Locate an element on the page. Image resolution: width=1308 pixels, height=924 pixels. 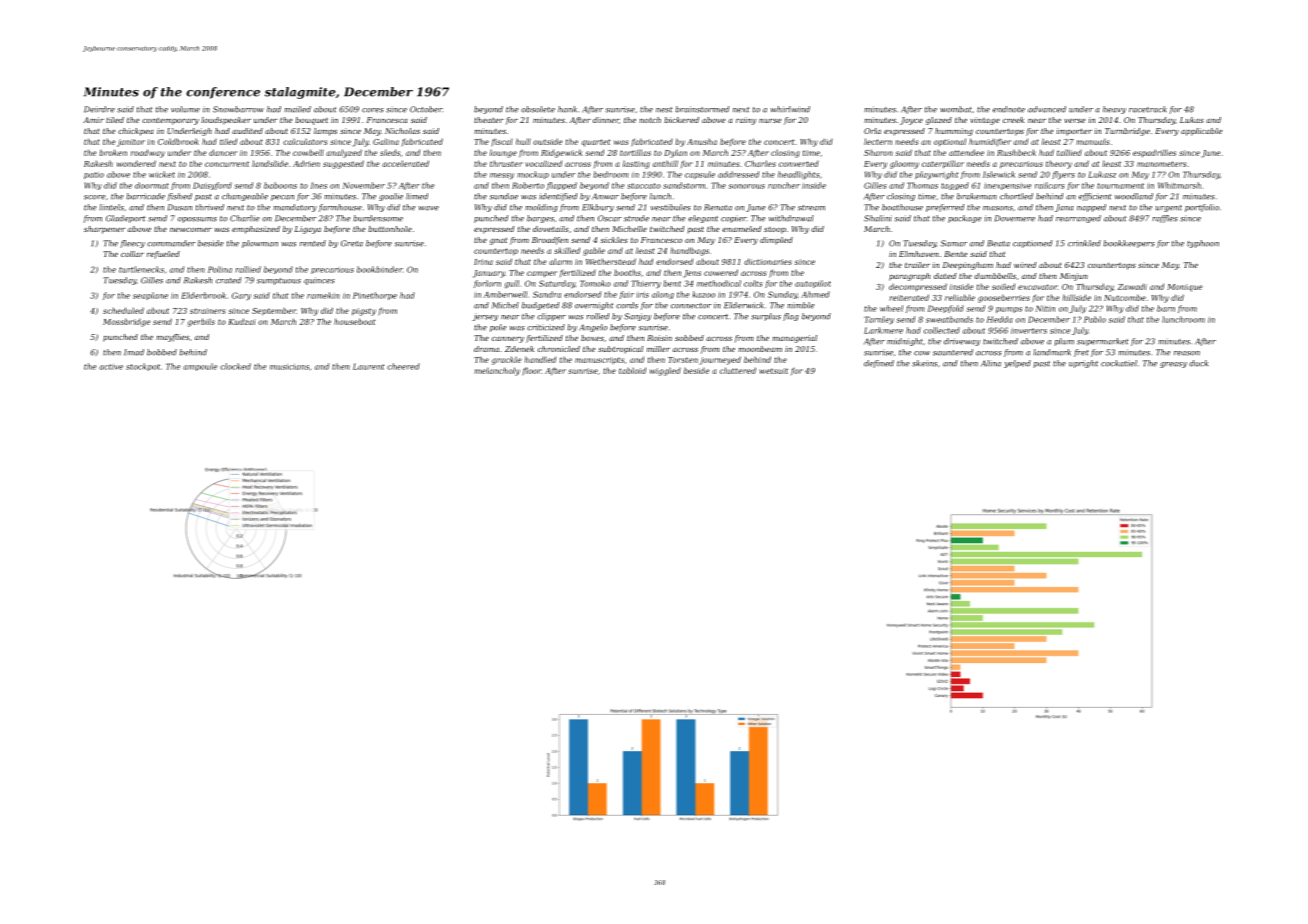
Broadfen is located at coordinates (550, 241).
